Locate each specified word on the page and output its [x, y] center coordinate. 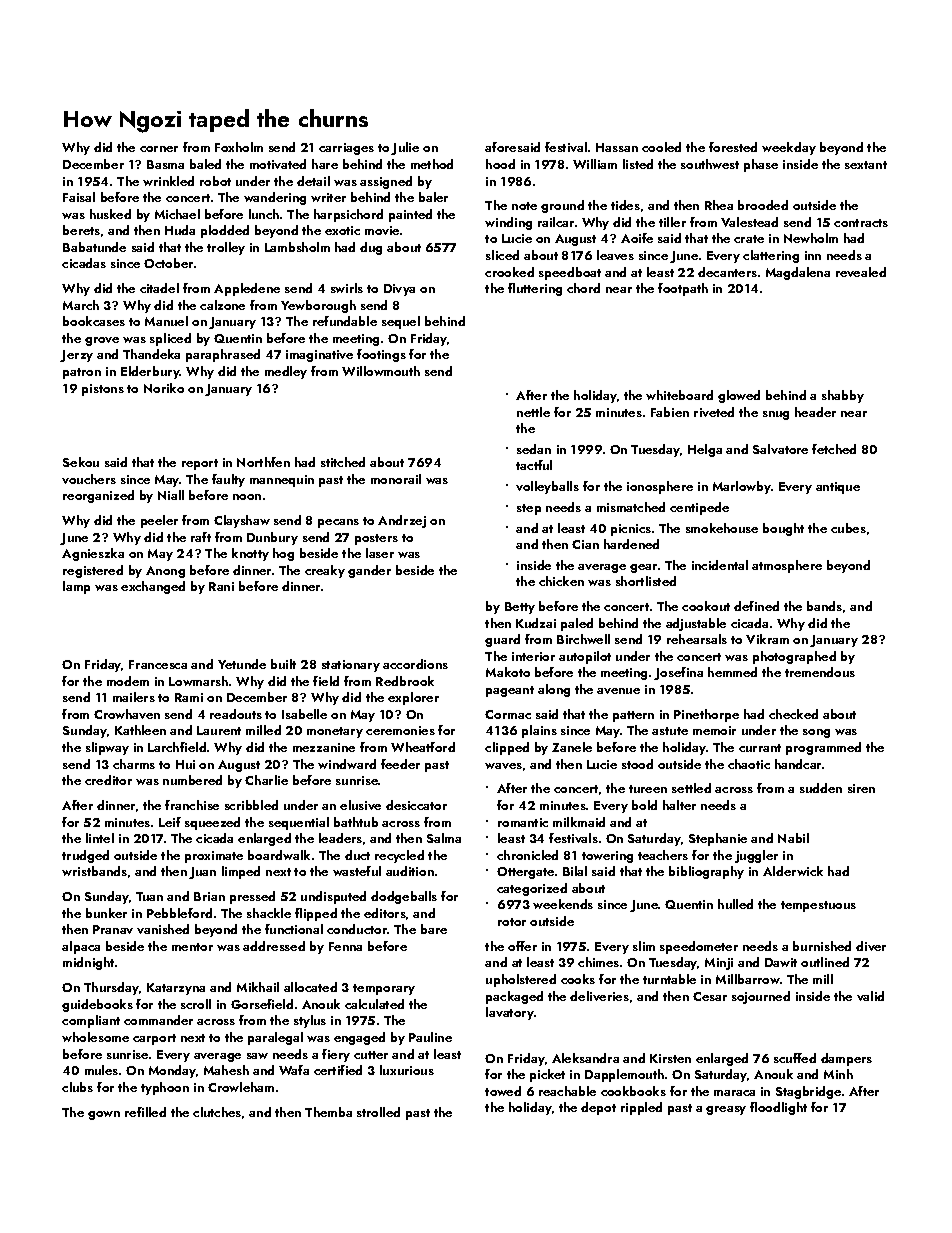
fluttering [535, 289]
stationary [351, 666]
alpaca [81, 947]
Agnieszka [93, 554]
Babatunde [94, 247]
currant [760, 748]
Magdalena [798, 273]
